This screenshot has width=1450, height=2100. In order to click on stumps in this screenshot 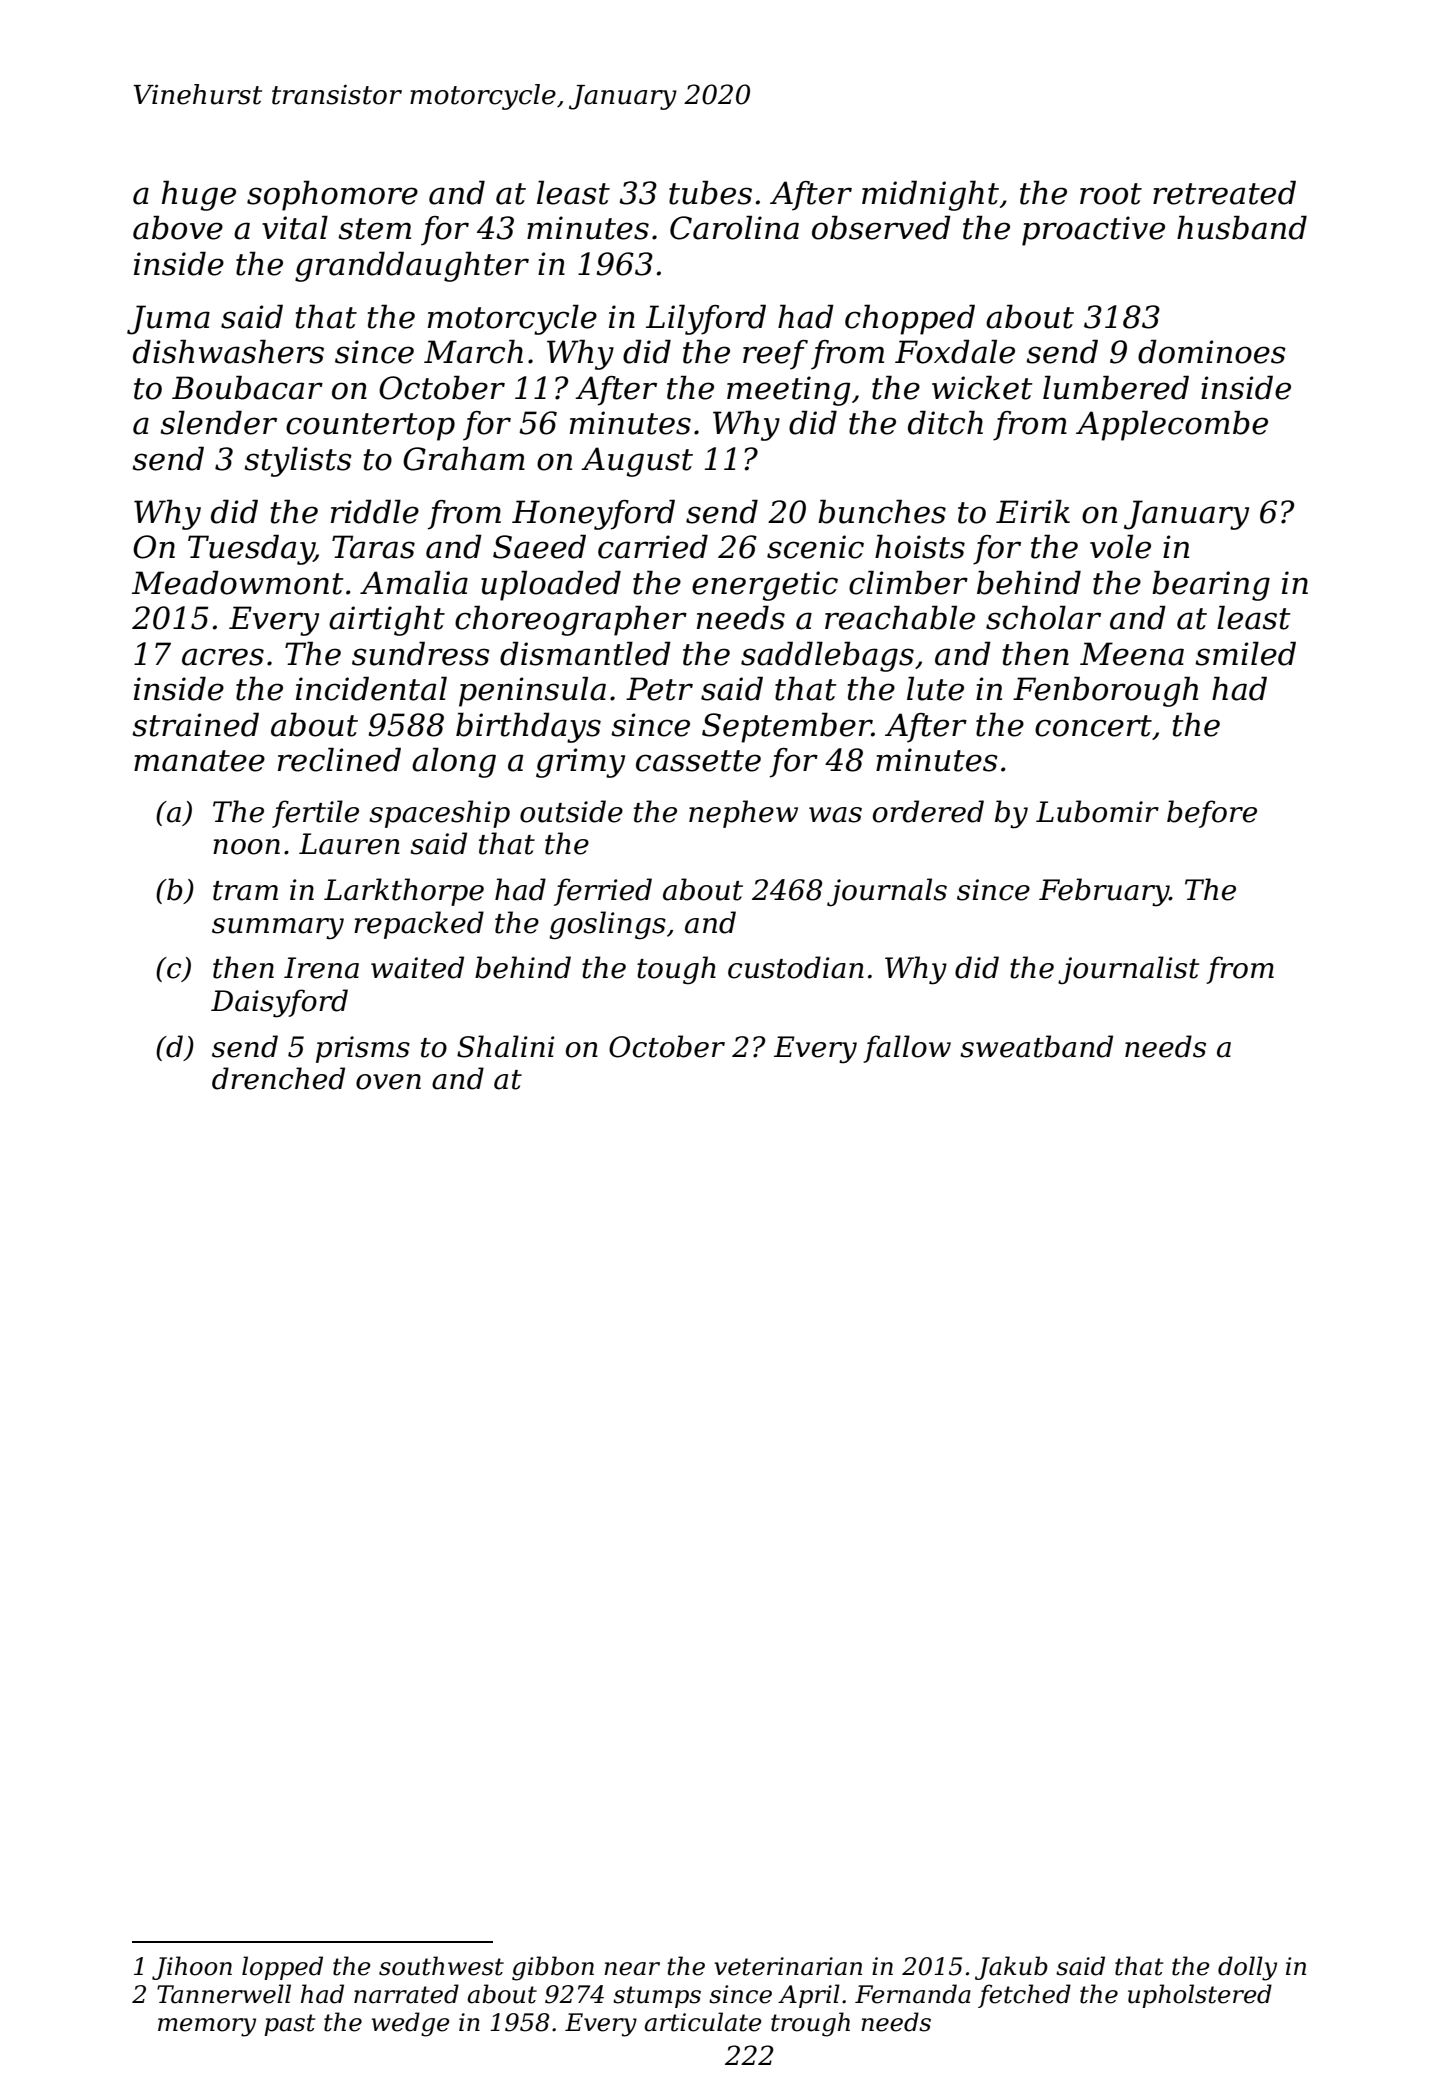, I will do `click(657, 1997)`.
